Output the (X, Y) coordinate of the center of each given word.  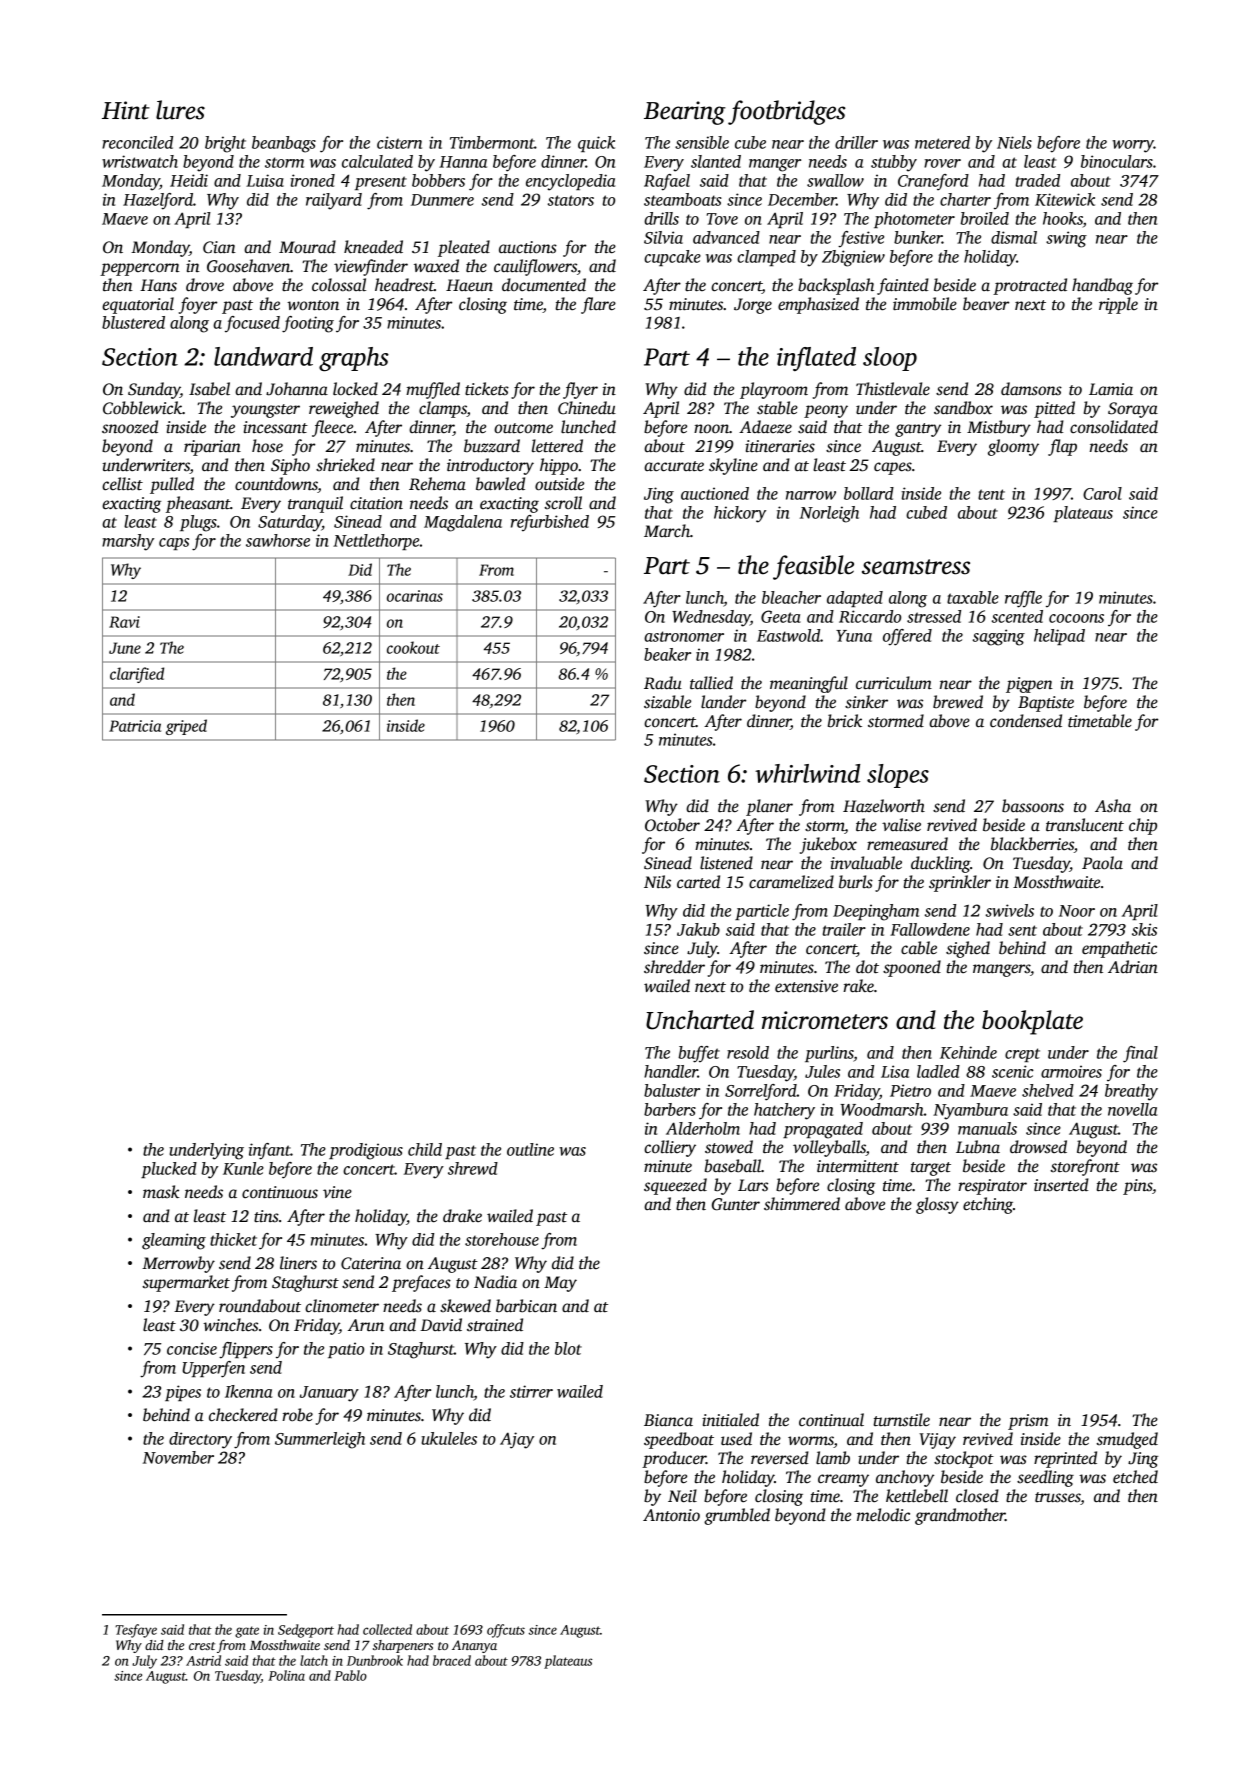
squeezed (675, 1186)
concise (192, 1348)
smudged (1127, 1440)
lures (180, 110)
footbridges (787, 112)
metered (942, 142)
